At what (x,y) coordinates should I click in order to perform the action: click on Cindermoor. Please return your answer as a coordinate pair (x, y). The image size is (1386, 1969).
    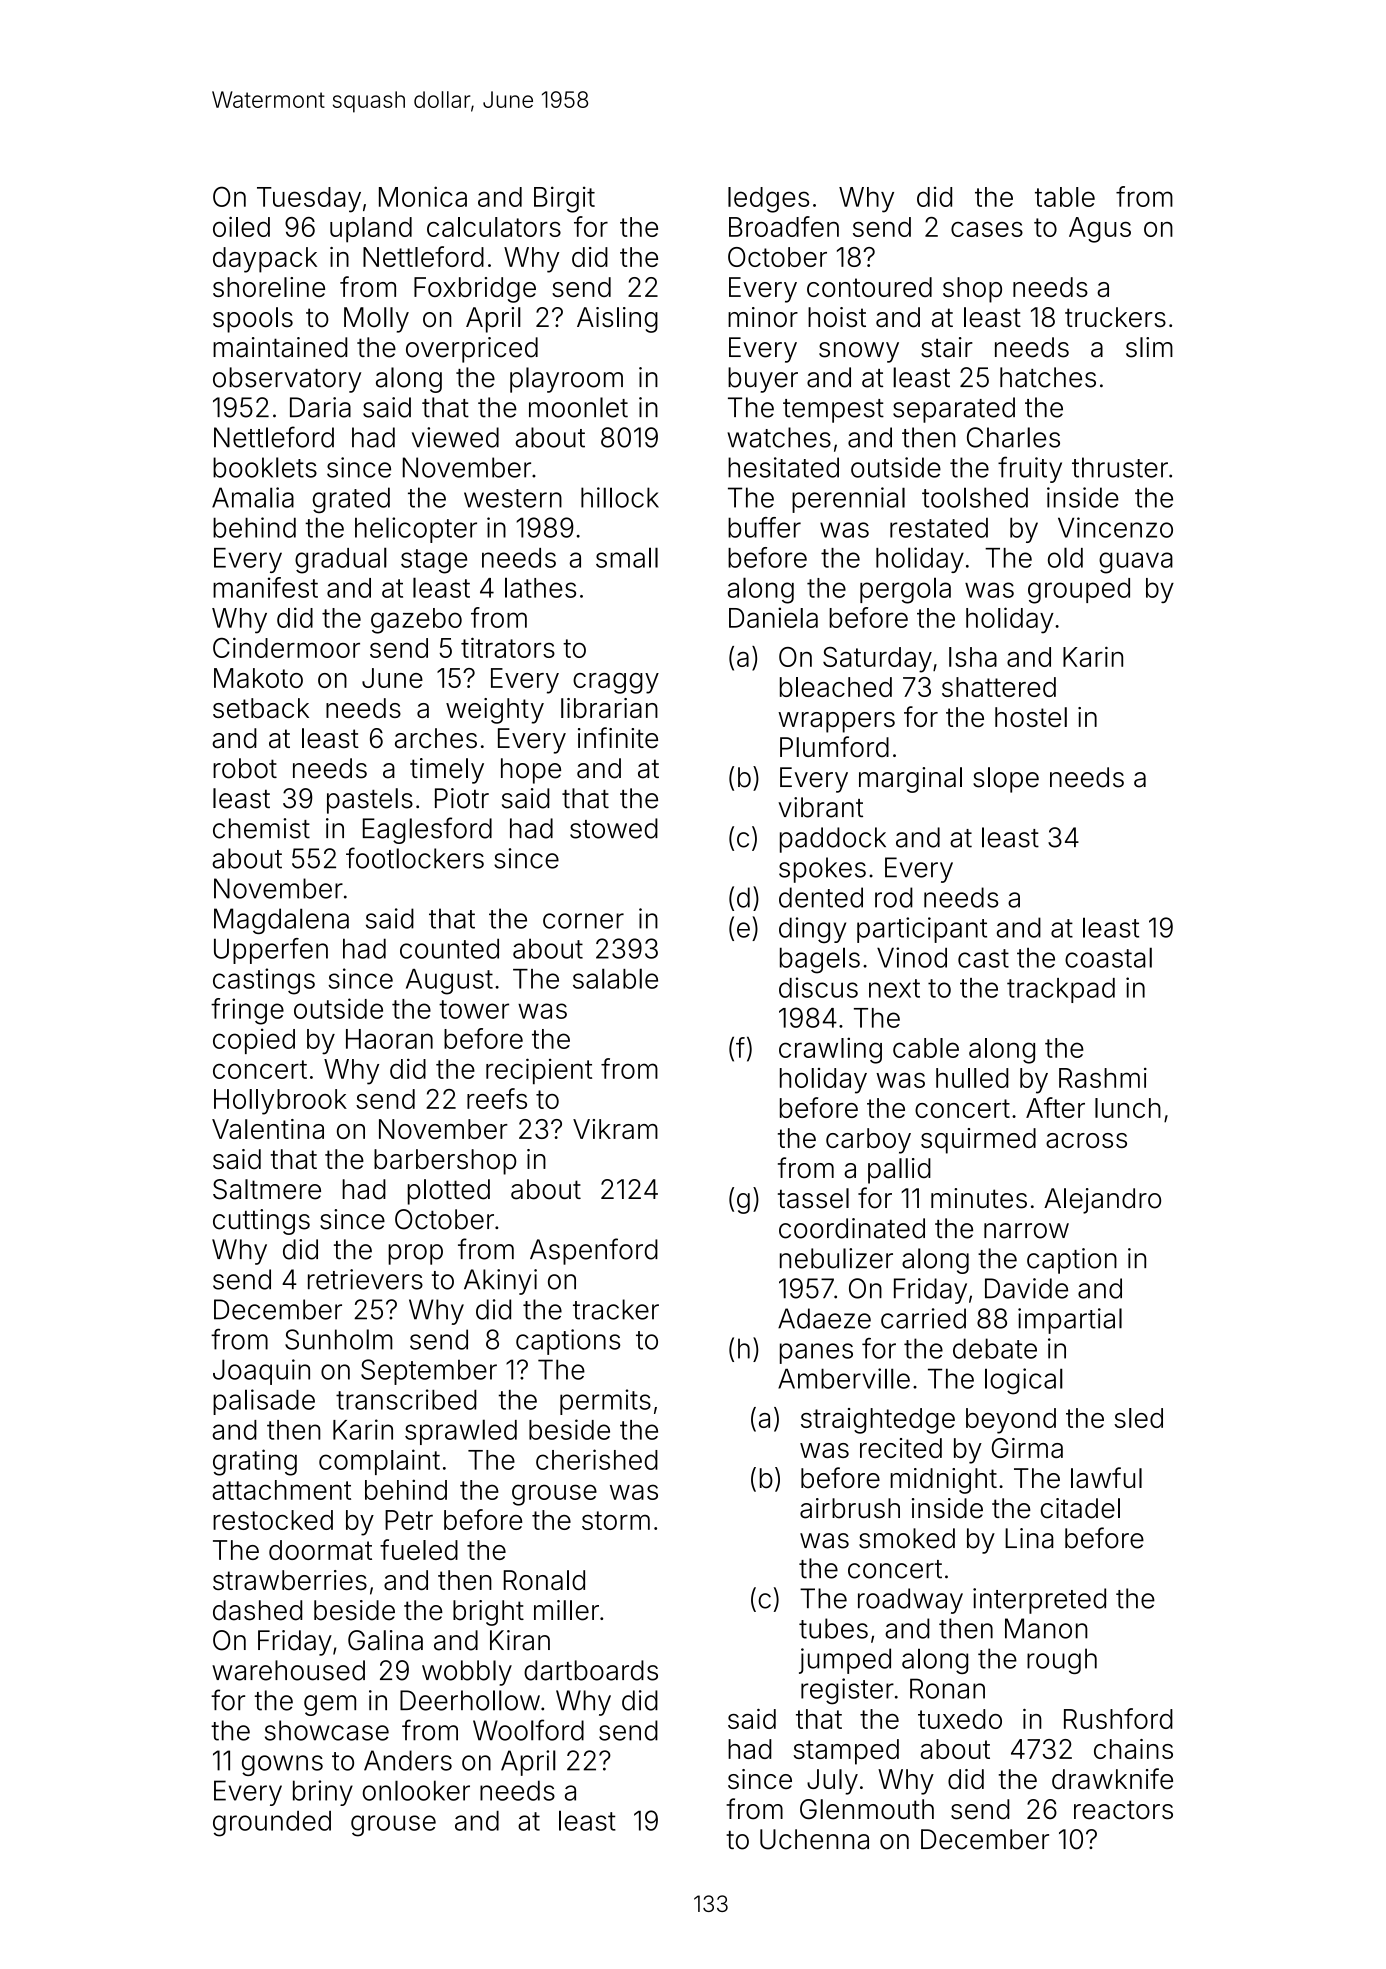
    Looking at the image, I should click on (286, 647).
